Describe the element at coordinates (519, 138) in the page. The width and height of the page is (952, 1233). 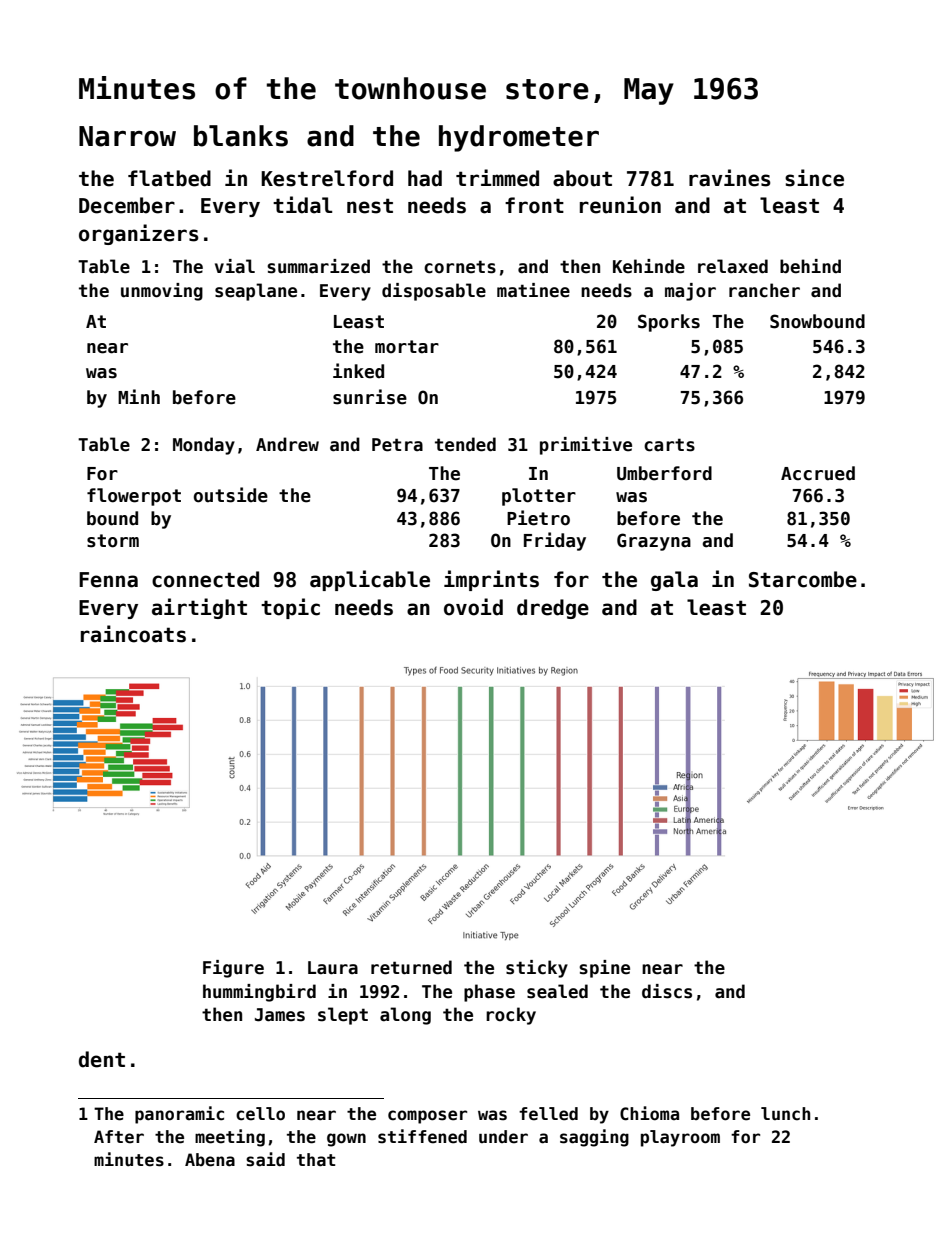
I see `hydrometer` at that location.
